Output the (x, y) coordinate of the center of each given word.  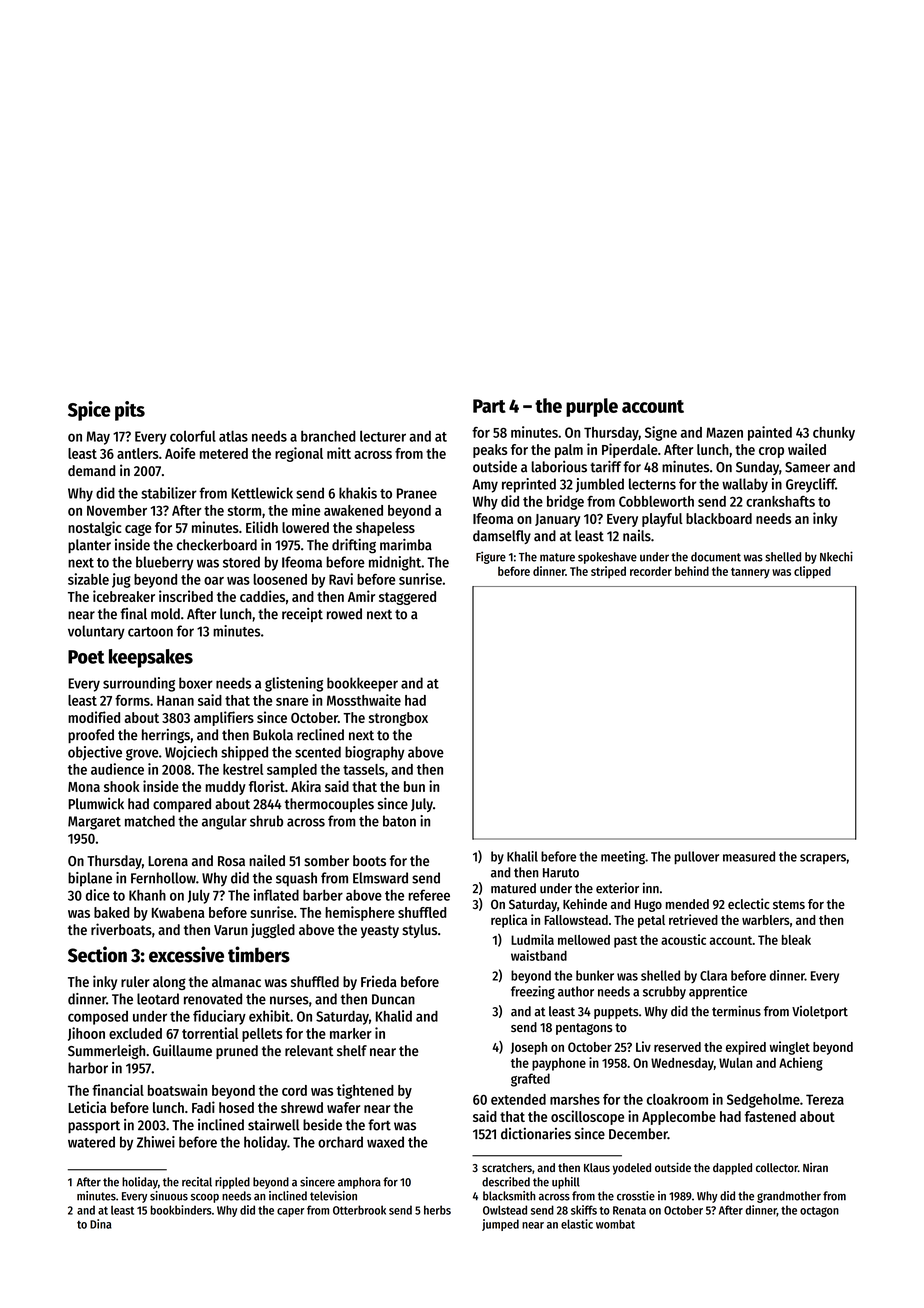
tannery (750, 573)
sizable (88, 579)
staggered (407, 598)
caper (290, 1212)
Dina (101, 1224)
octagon (819, 1212)
